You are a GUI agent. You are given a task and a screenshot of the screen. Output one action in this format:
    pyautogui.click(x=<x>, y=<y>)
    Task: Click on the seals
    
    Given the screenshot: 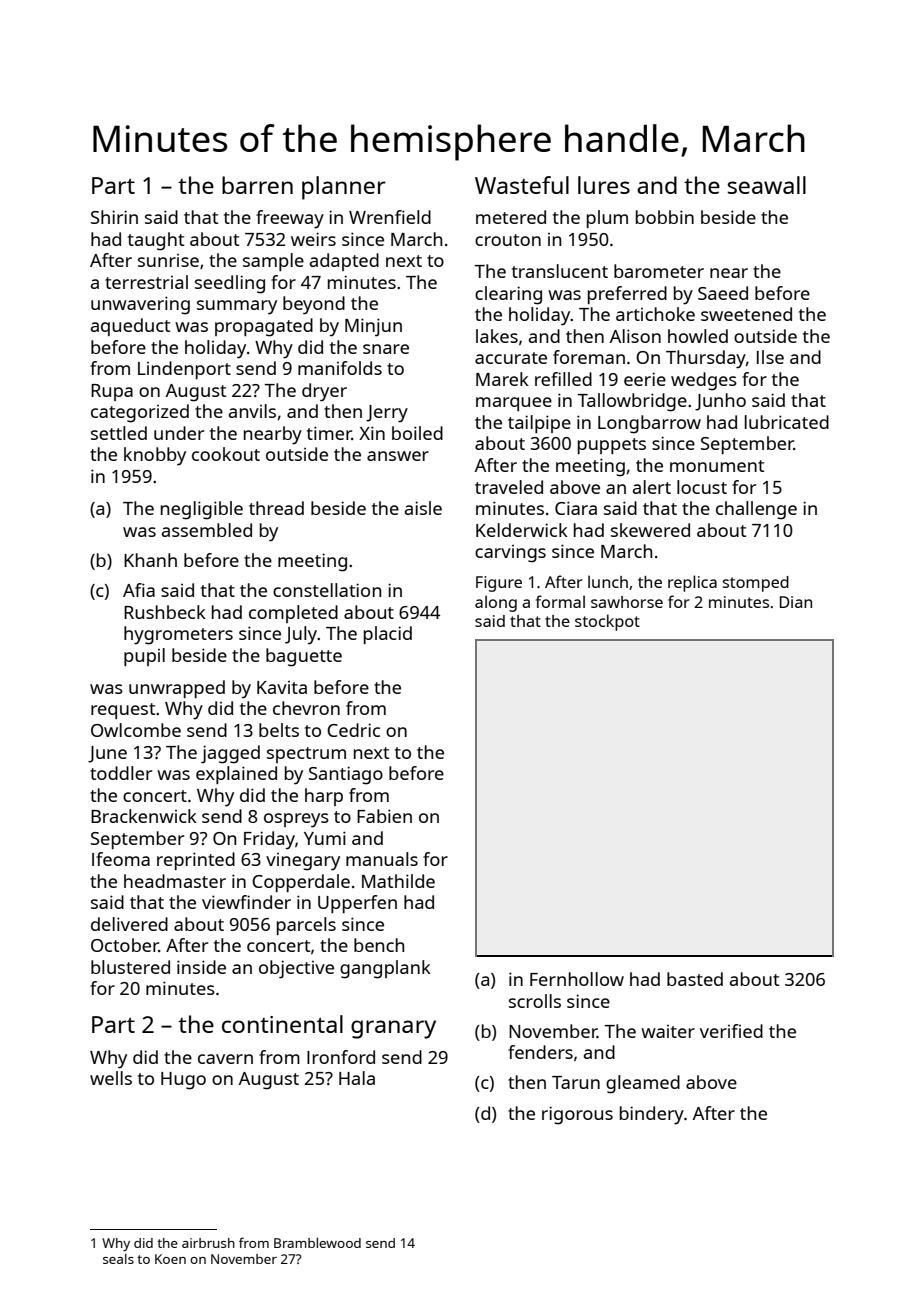 What is the action you would take?
    pyautogui.click(x=118, y=1259)
